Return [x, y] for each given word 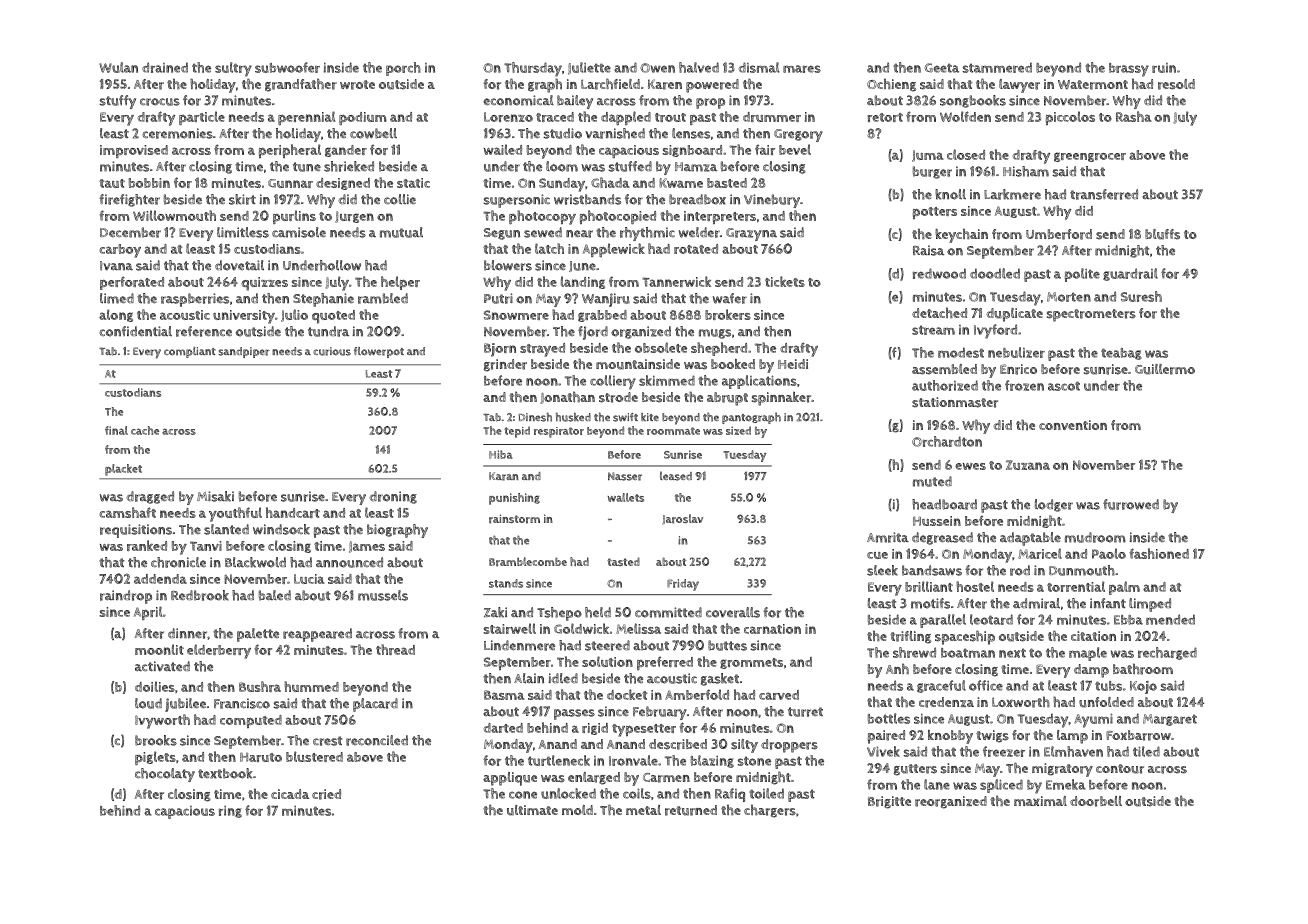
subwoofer [287, 67]
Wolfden [965, 116]
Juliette [589, 68]
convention [1073, 425]
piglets [155, 758]
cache [145, 430]
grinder [505, 365]
